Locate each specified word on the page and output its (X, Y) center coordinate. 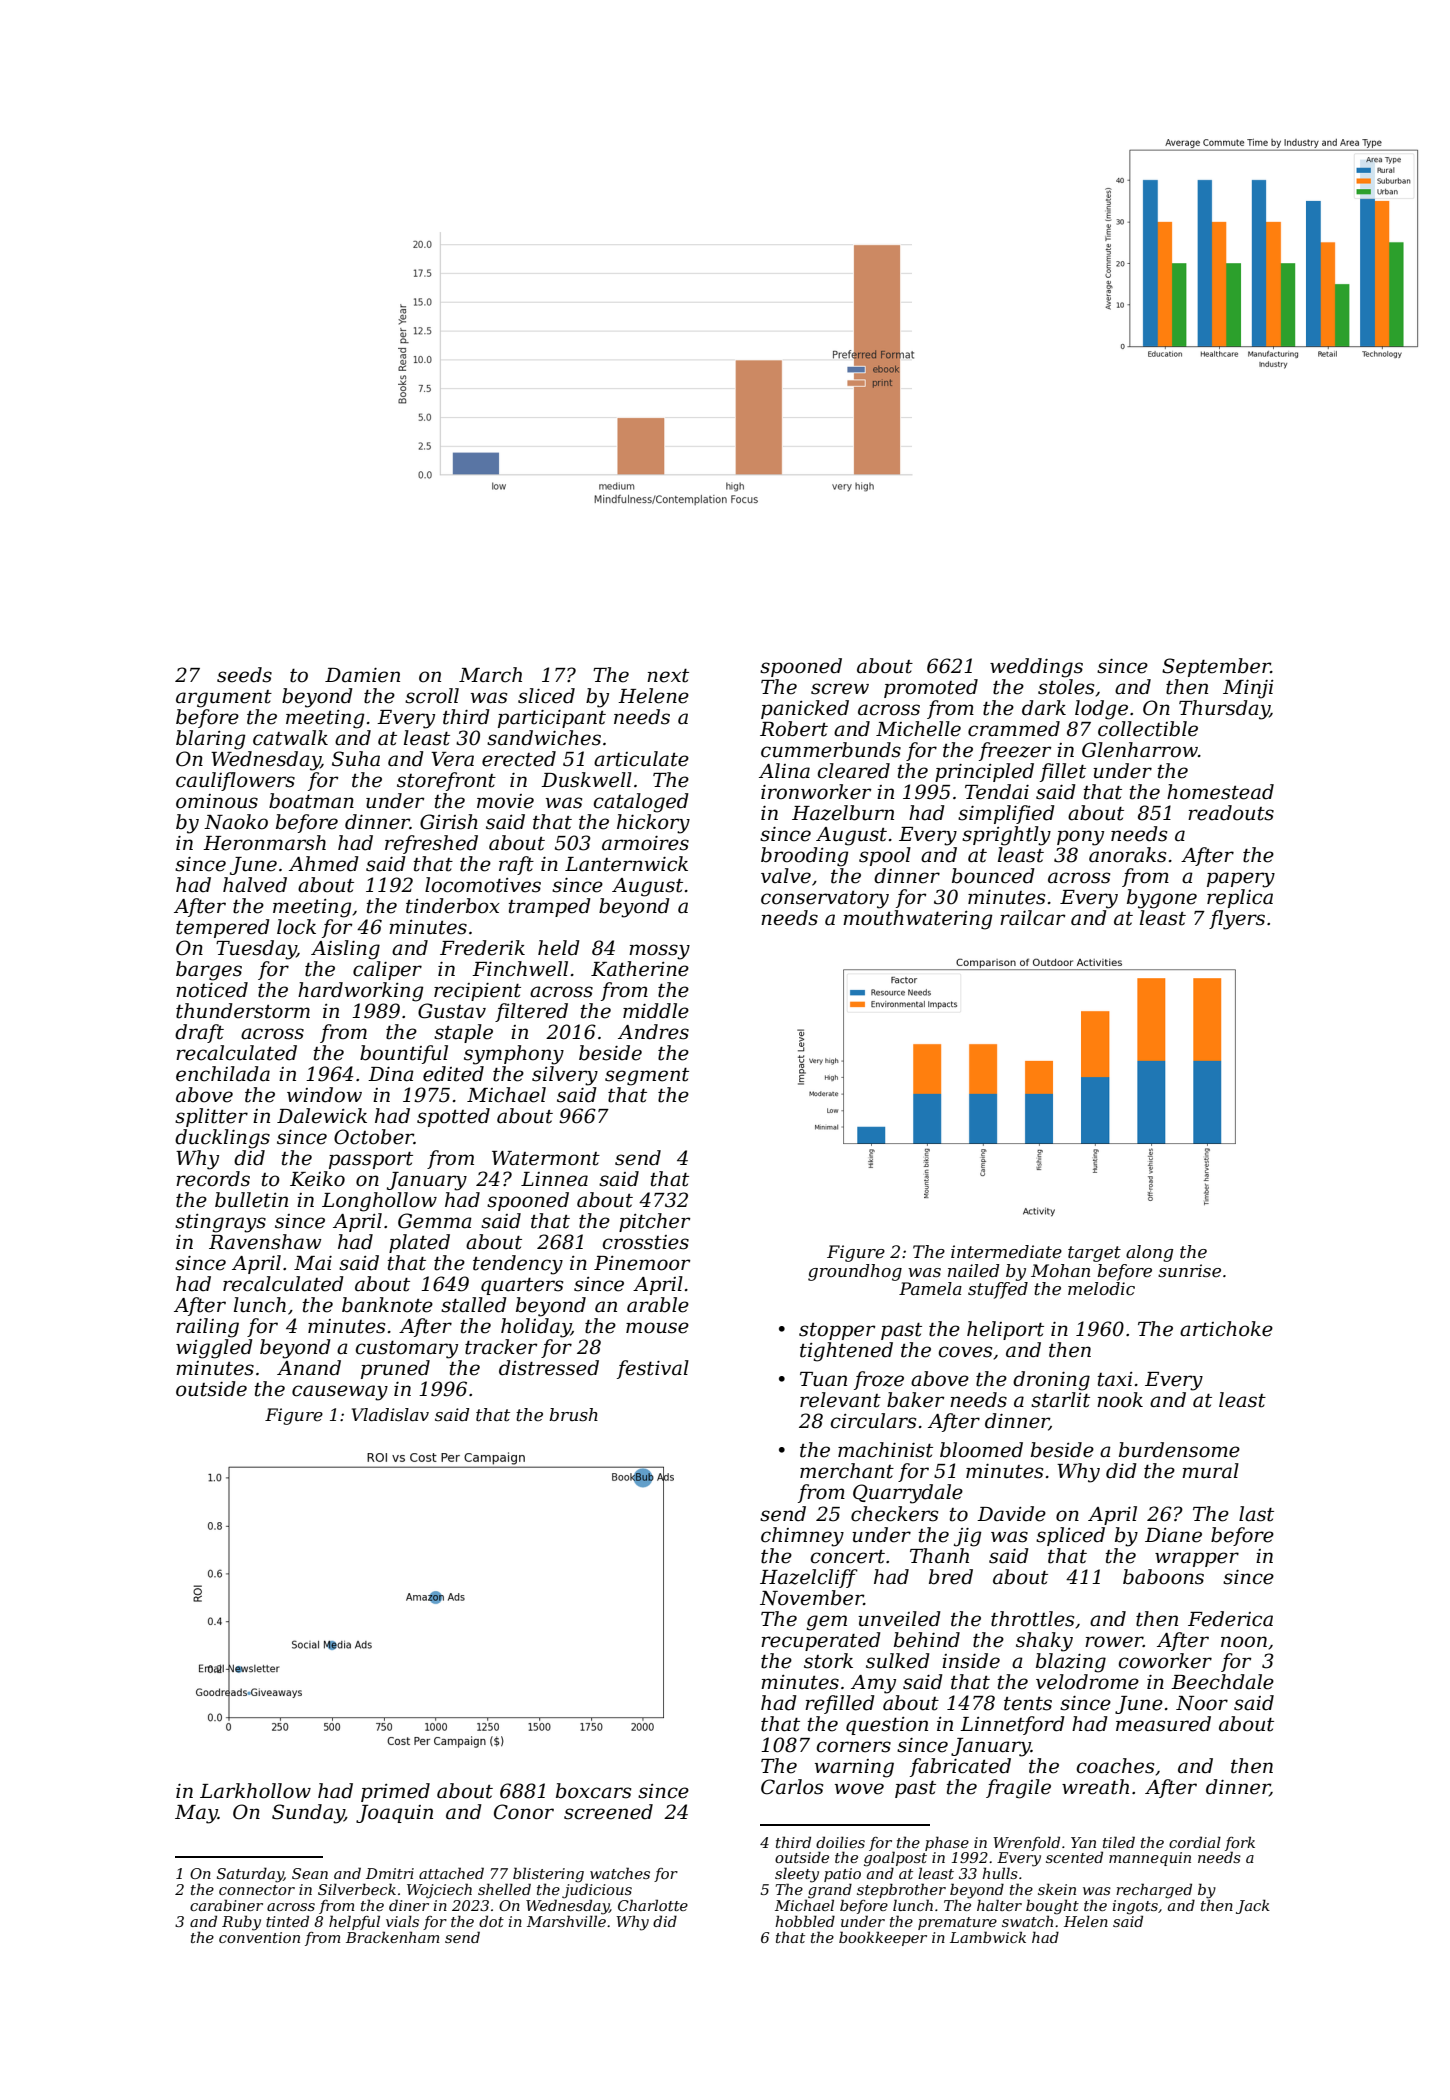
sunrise (1189, 1270)
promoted (931, 688)
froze (879, 1380)
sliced (546, 696)
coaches (1115, 1766)
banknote (387, 1305)
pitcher (654, 1222)
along (1149, 1253)
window (324, 1095)
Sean (310, 1873)
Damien (362, 675)
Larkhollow (255, 1791)
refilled (840, 1704)
